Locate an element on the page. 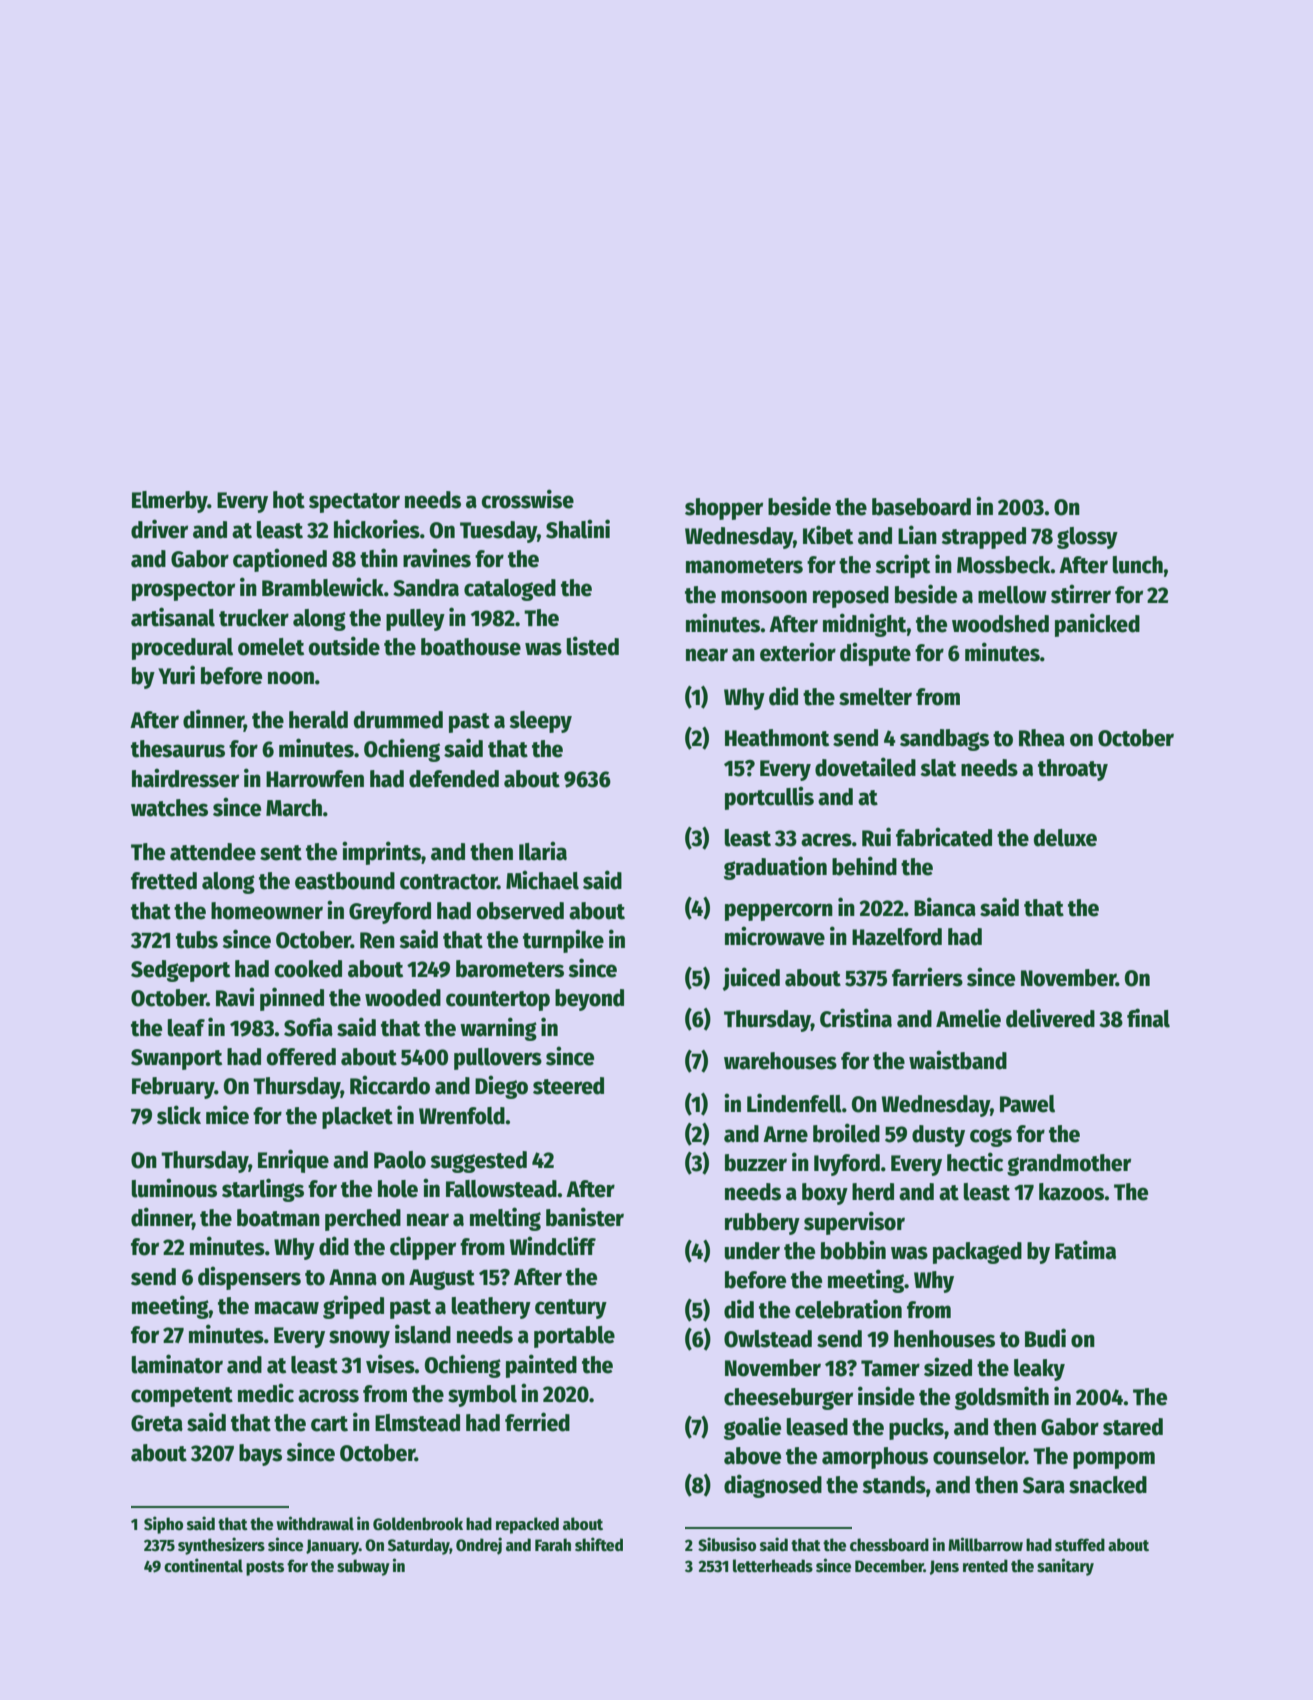 The width and height of the document is (1313, 1700). subway is located at coordinates (363, 1567).
